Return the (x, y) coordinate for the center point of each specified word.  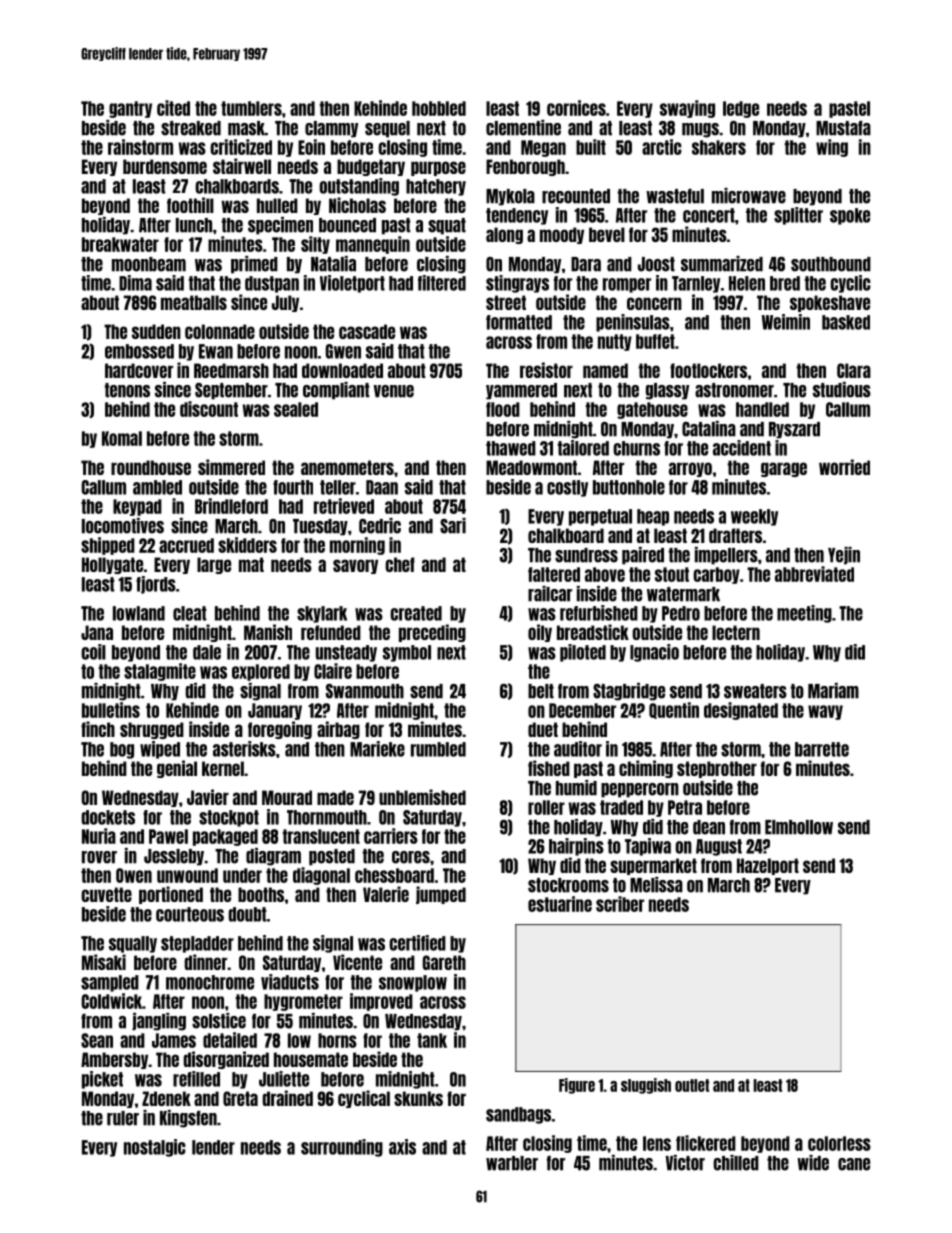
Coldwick (112, 1001)
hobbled (439, 108)
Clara (854, 370)
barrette (822, 749)
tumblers (251, 108)
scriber (620, 904)
